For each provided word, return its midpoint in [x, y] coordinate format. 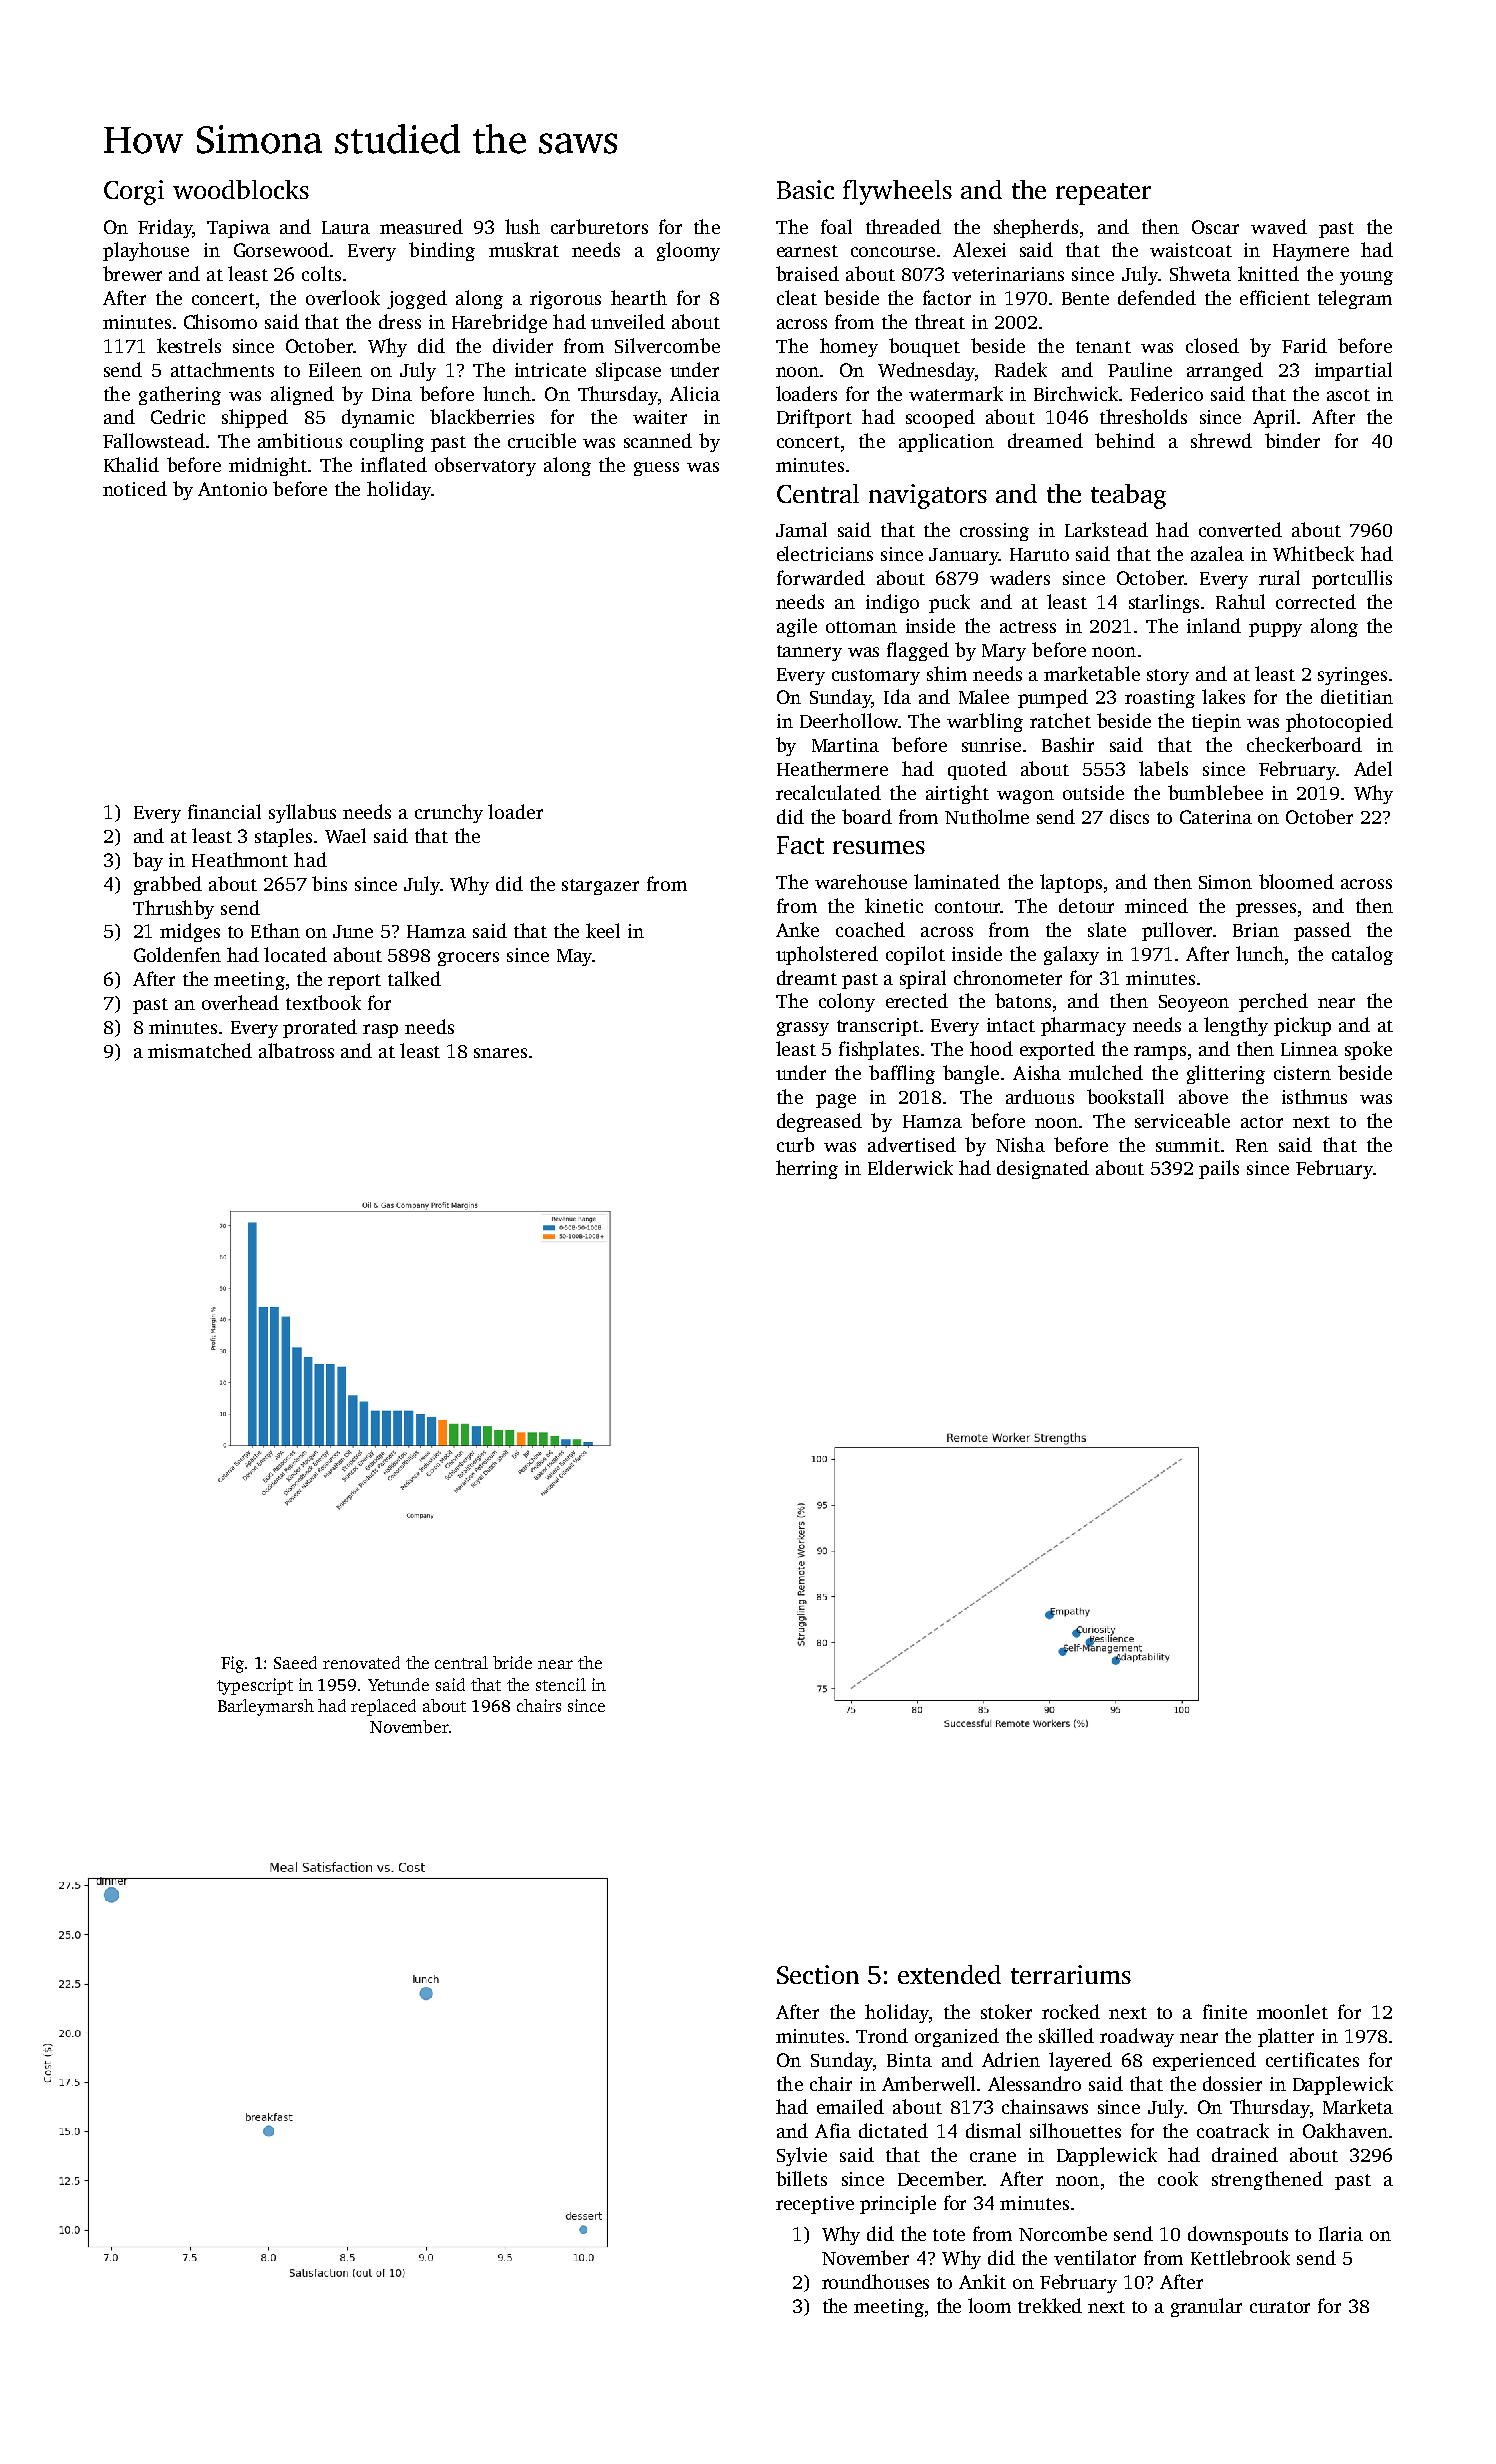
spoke [1368, 1050]
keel [603, 930]
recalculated [828, 792]
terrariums [1071, 1974]
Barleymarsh [266, 1707]
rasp [380, 1031]
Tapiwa [238, 229]
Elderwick [910, 1167]
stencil [561, 1684]
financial [224, 811]
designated [1043, 1169]
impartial [1353, 371]
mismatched [200, 1050]
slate [1107, 929]
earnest [807, 251]
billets [801, 2178]
